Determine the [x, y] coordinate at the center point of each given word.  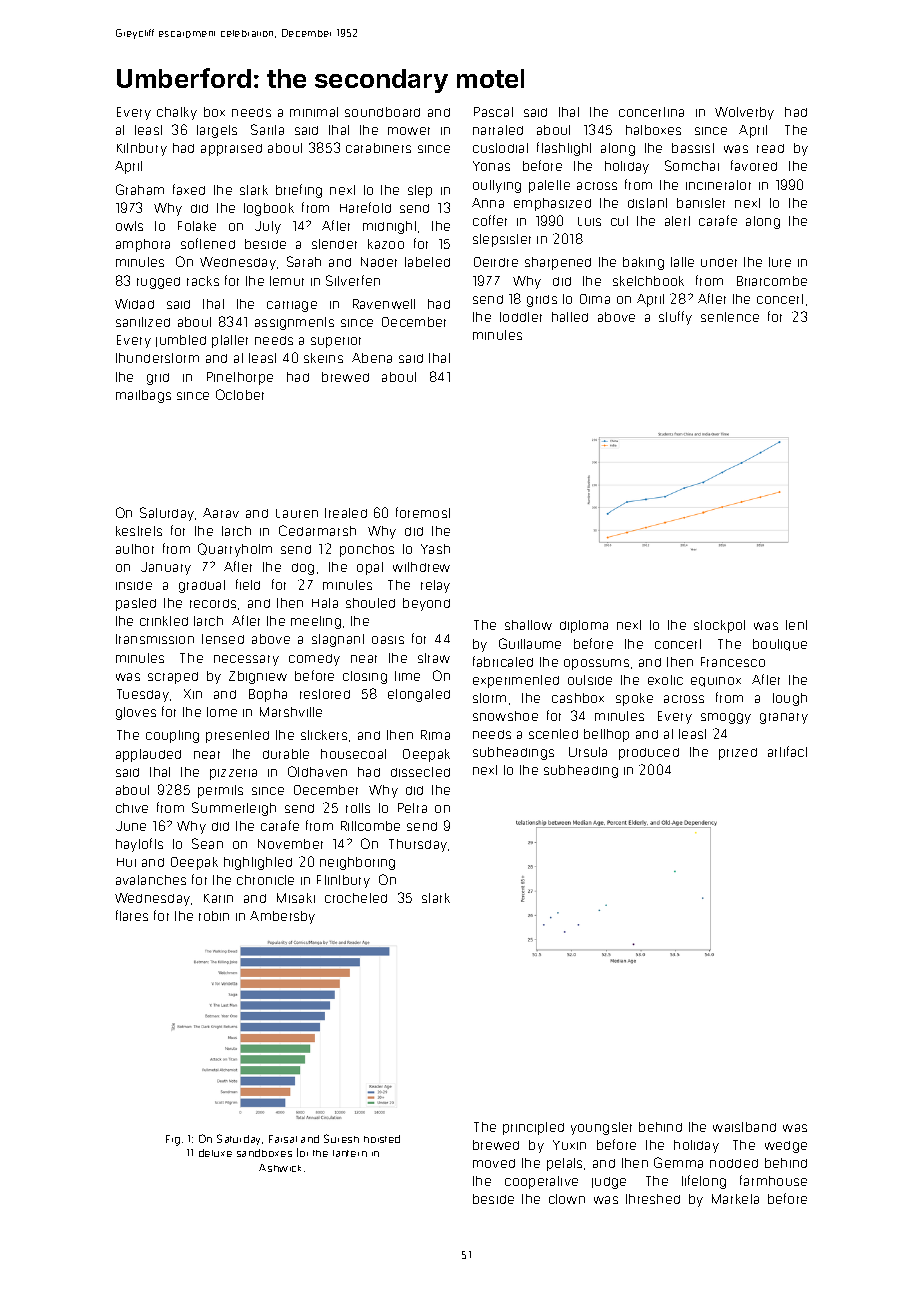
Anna [488, 203]
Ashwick [280, 1168]
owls [129, 226]
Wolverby [744, 113]
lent [796, 625]
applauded [148, 755]
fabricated [503, 661]
